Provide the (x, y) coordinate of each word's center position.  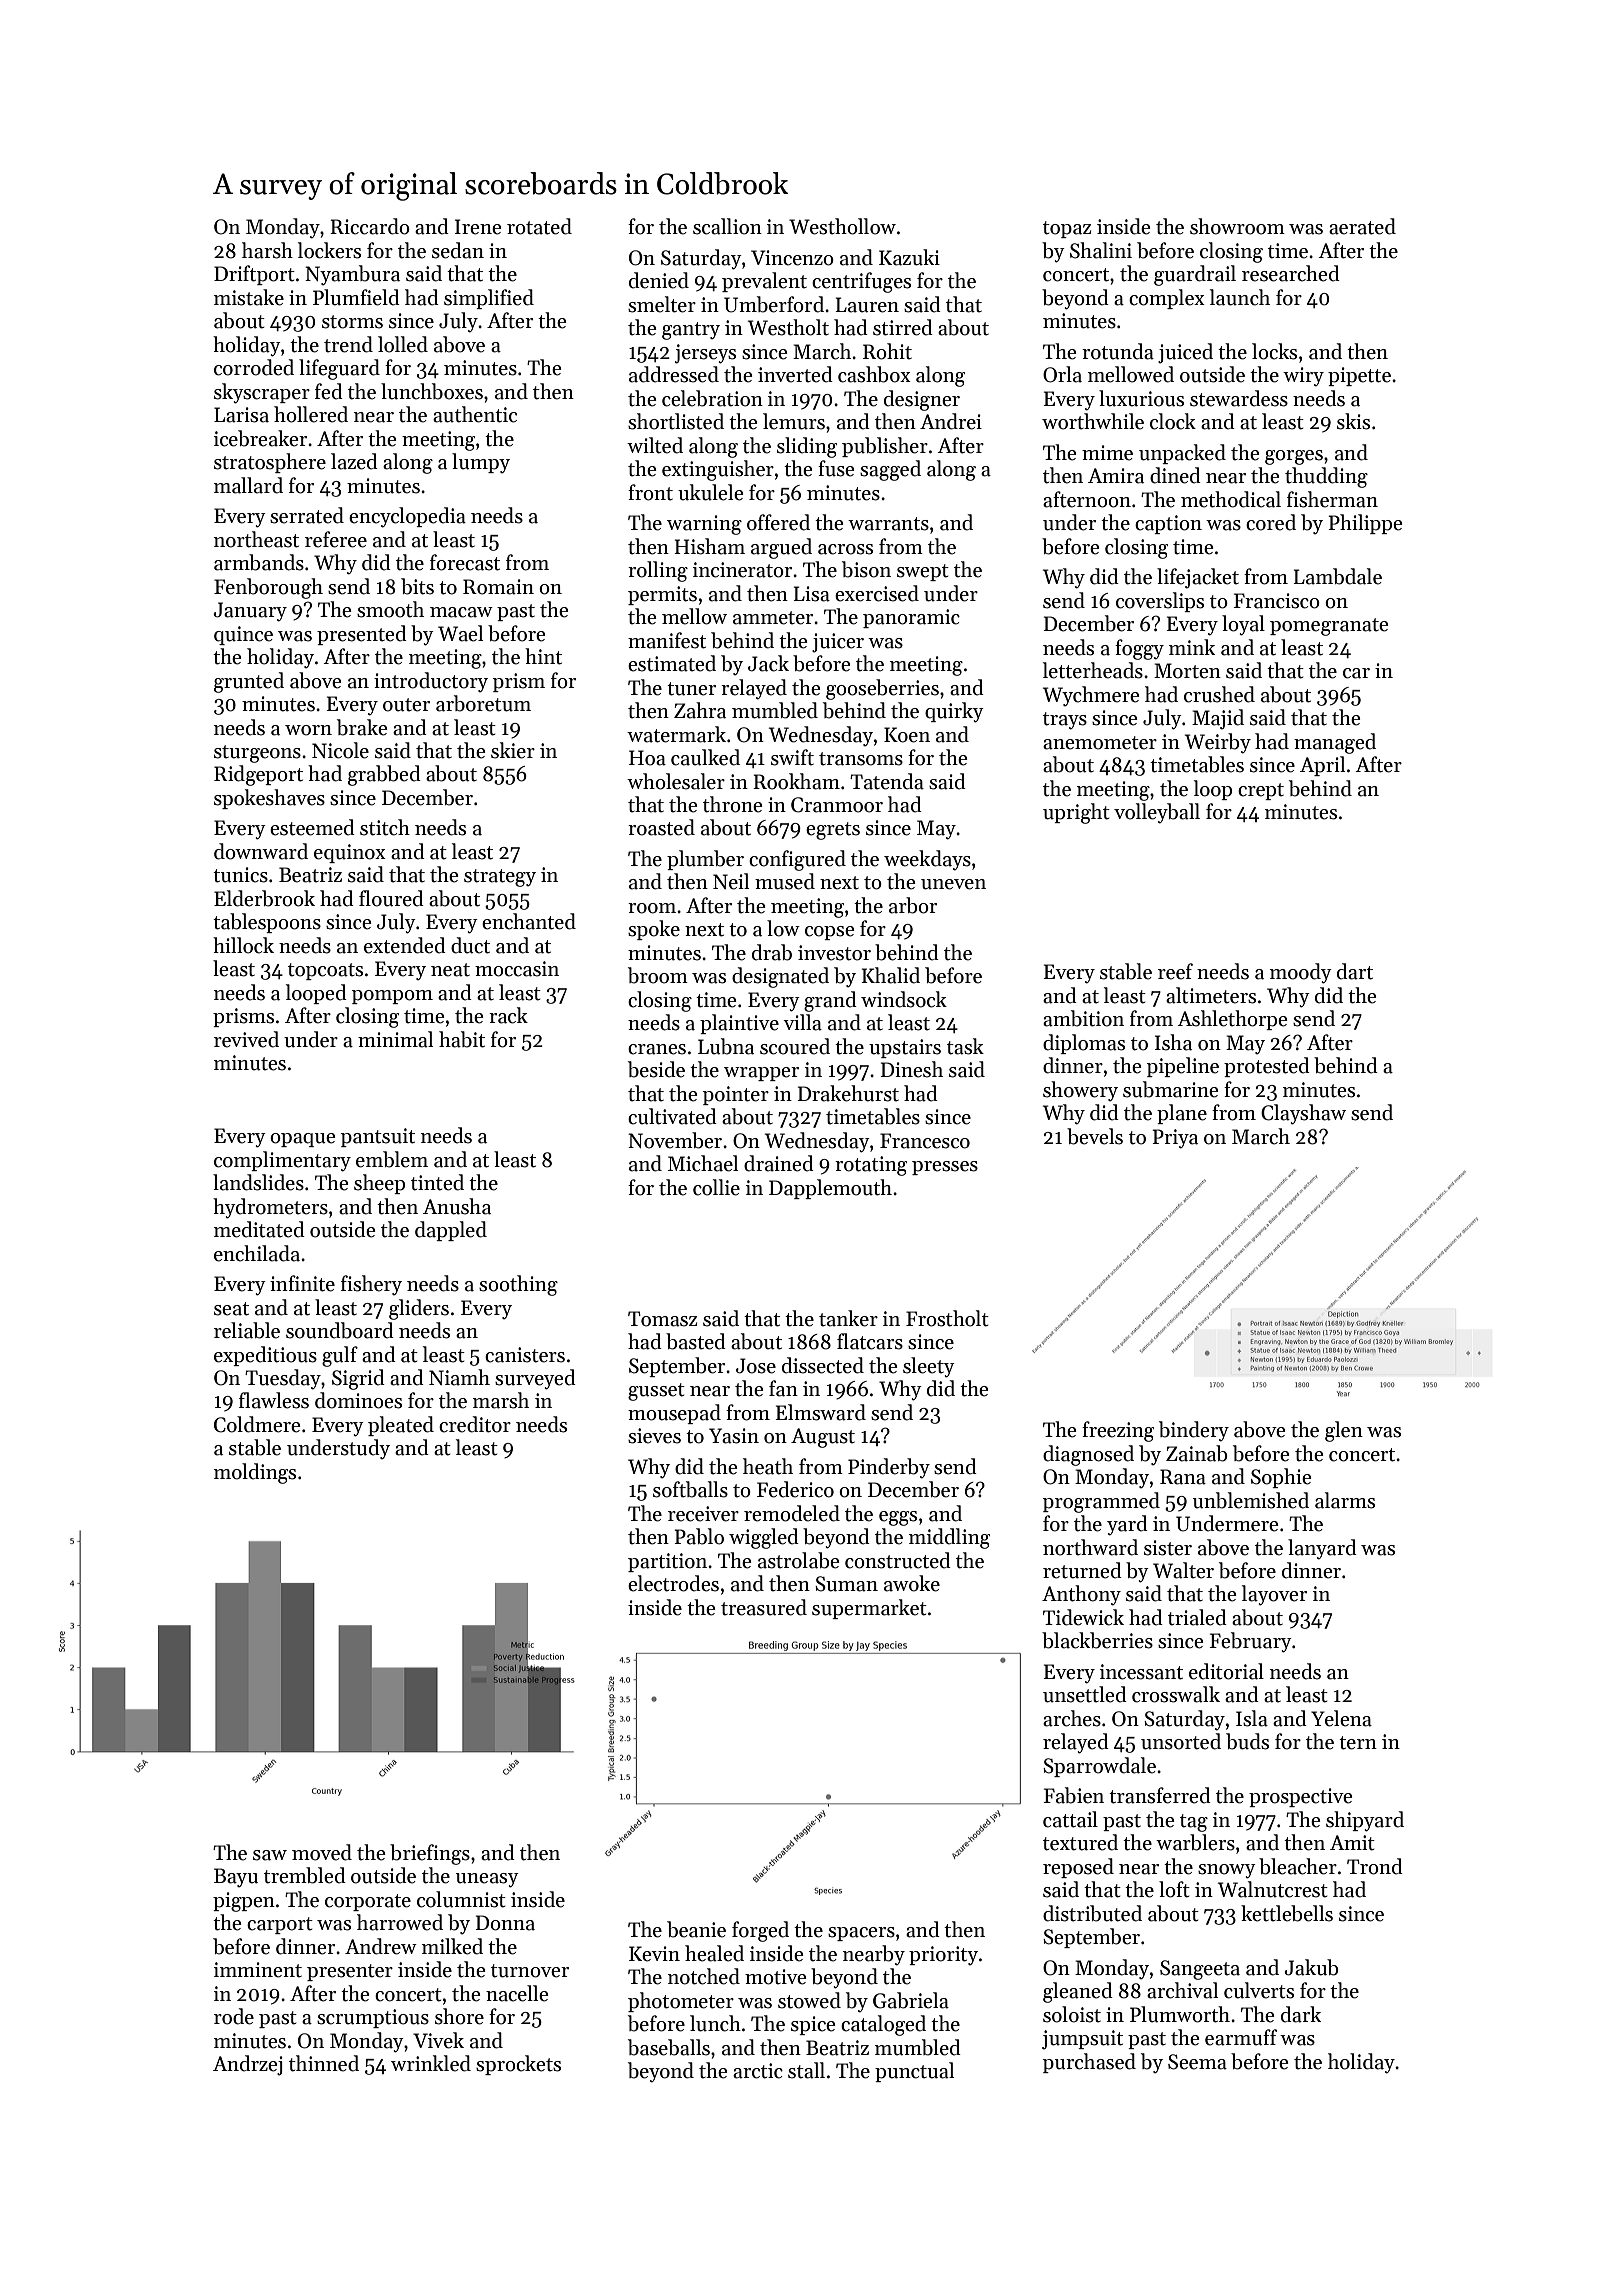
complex (1167, 299)
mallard (248, 485)
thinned (324, 2063)
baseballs (669, 2047)
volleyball (1157, 813)
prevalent (764, 282)
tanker (848, 1318)
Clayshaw (1303, 1114)
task (965, 1046)
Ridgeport (258, 775)
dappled (451, 1231)
